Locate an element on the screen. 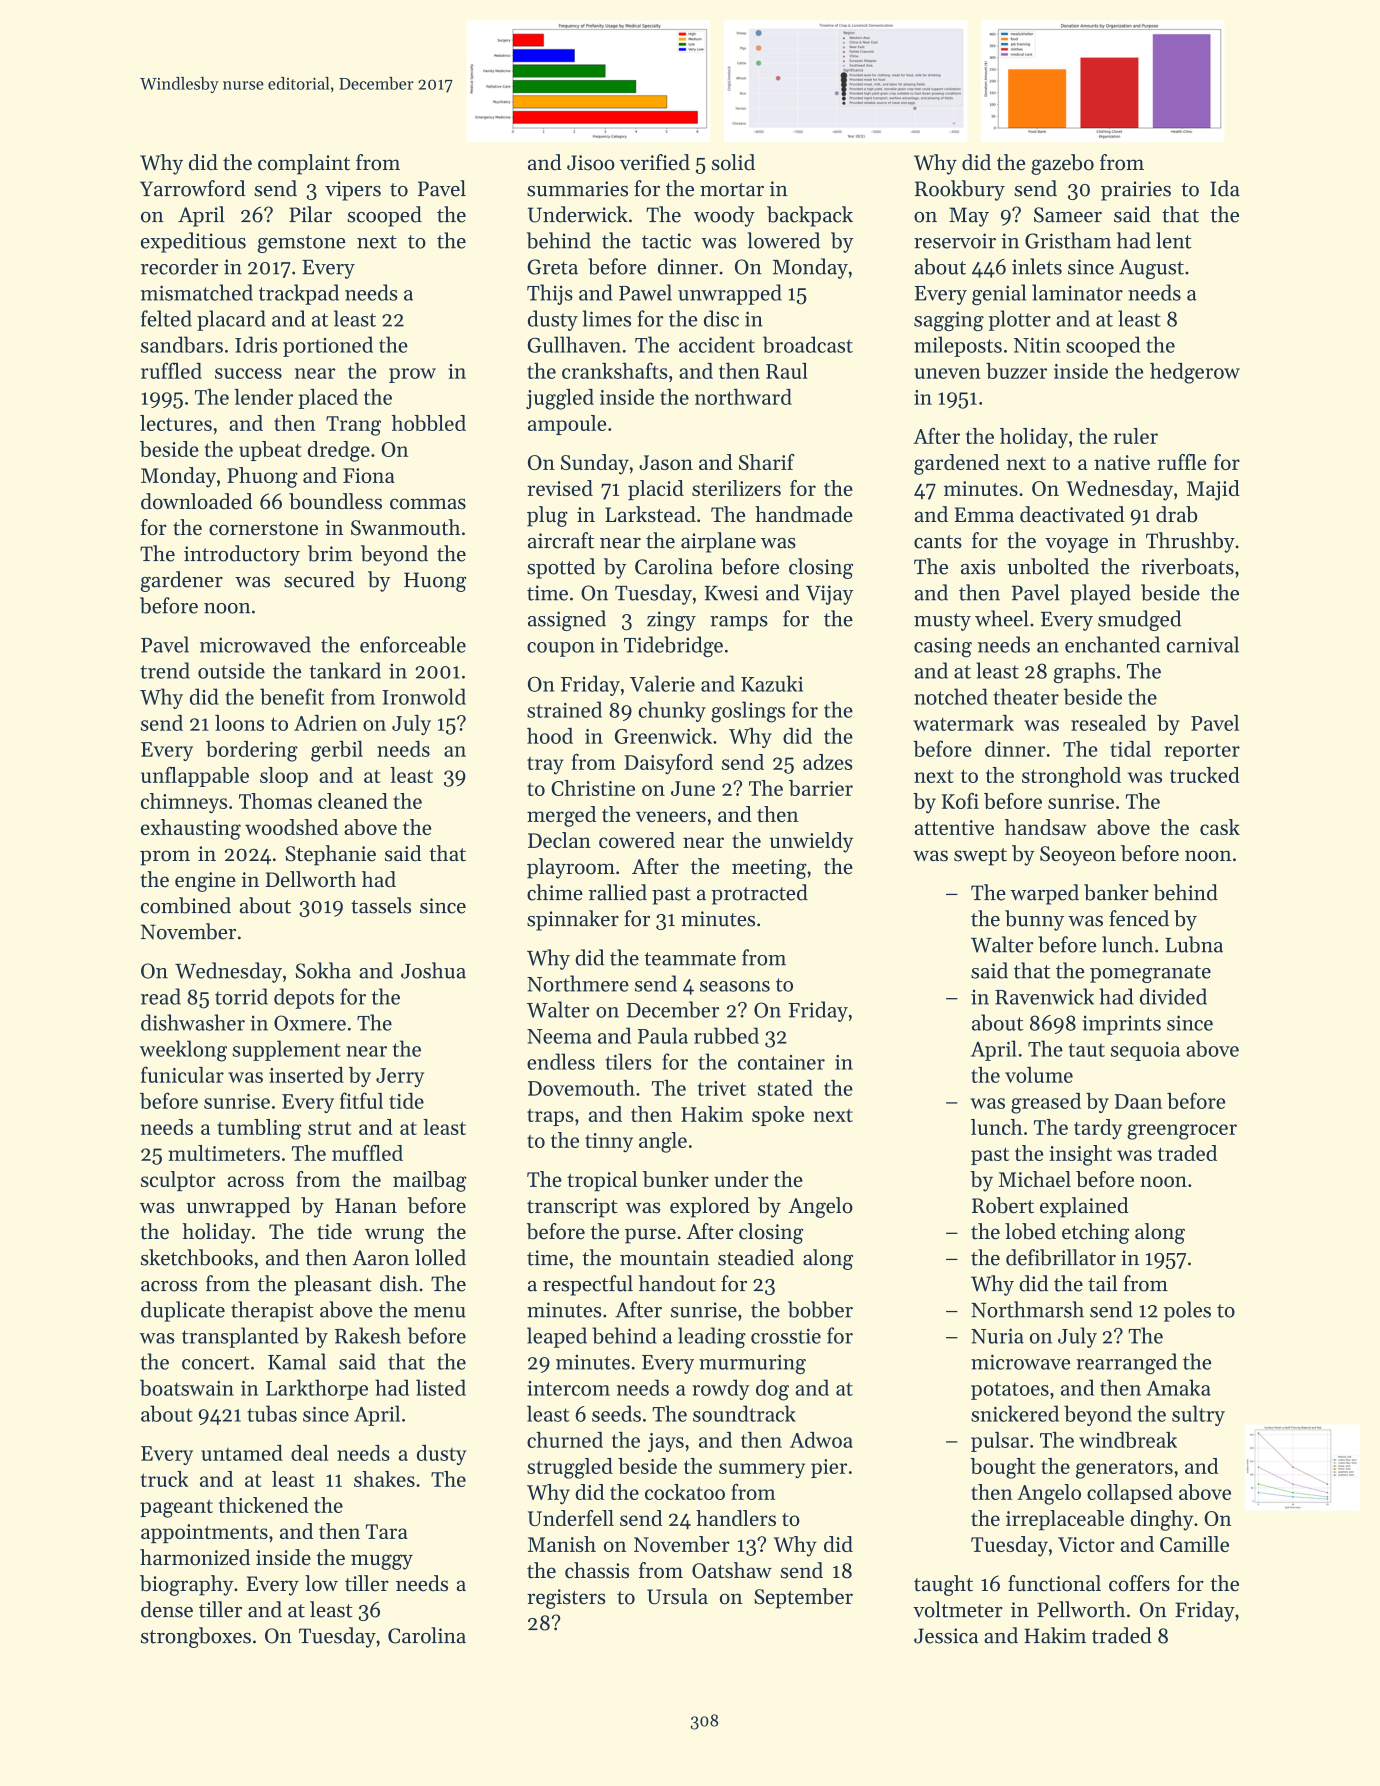 The width and height of the screenshot is (1380, 1786). gazebo is located at coordinates (1062, 164).
